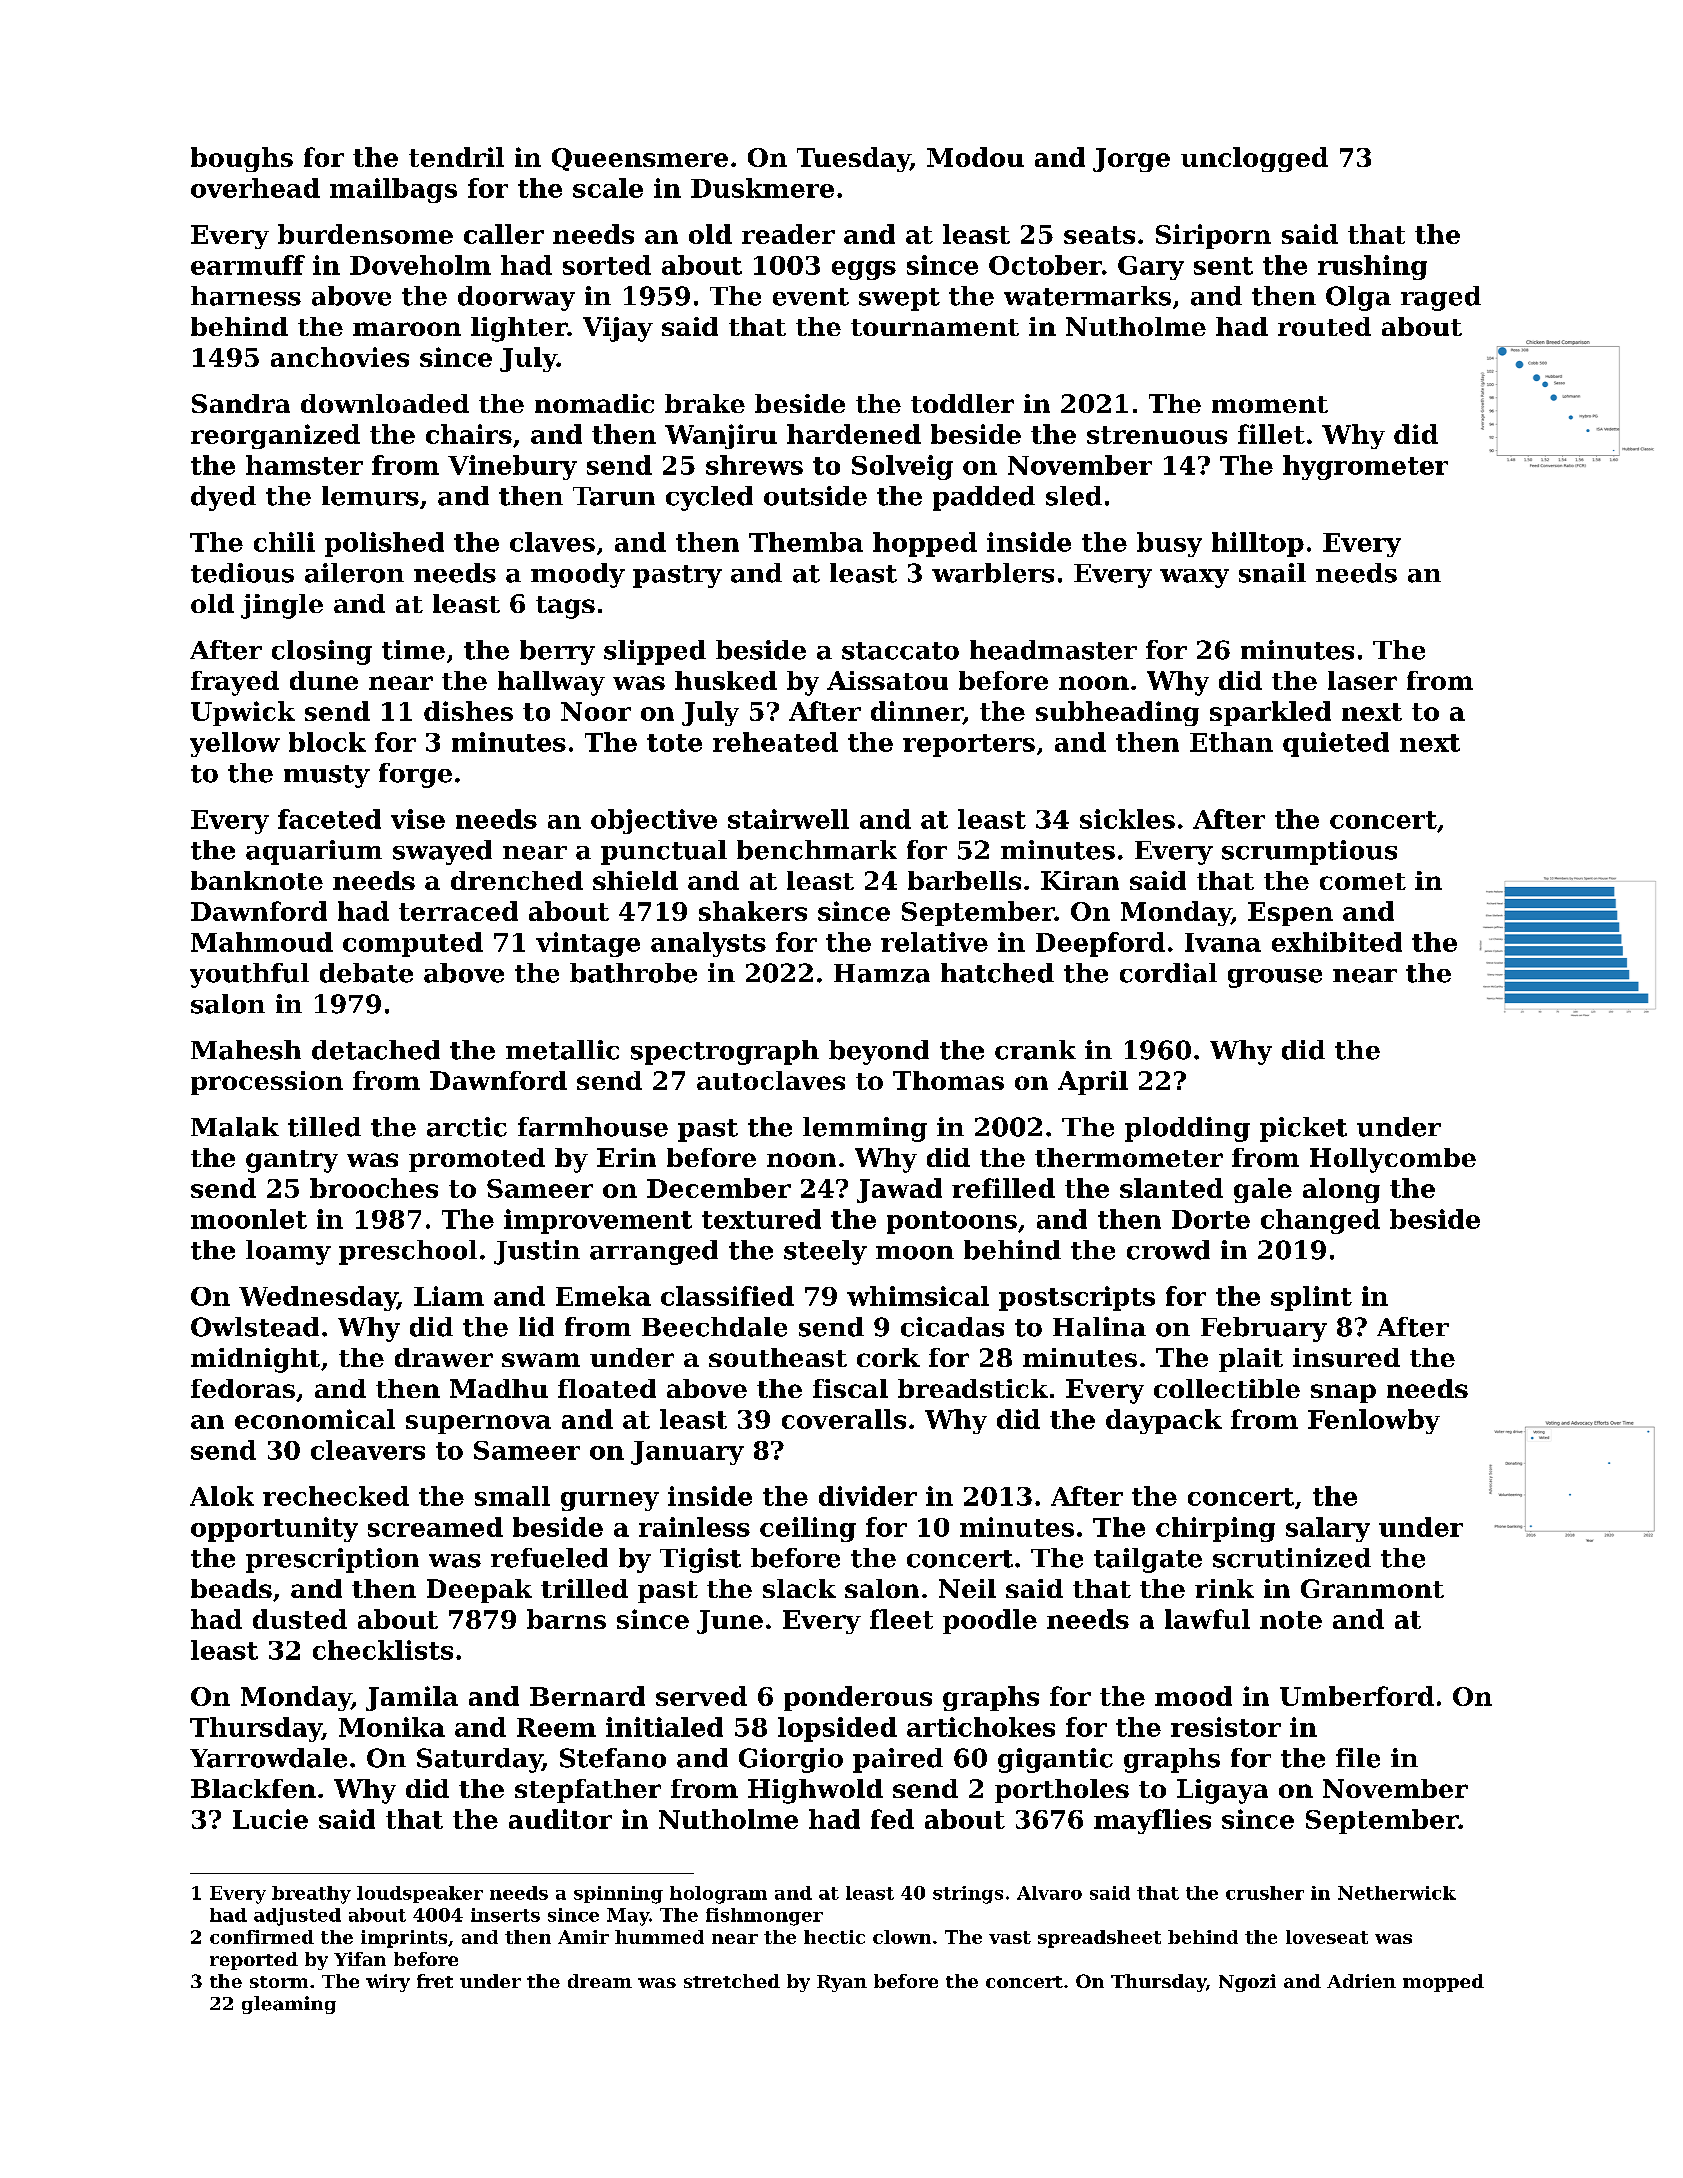 The image size is (1683, 2178). I want to click on promoted, so click(477, 1160).
